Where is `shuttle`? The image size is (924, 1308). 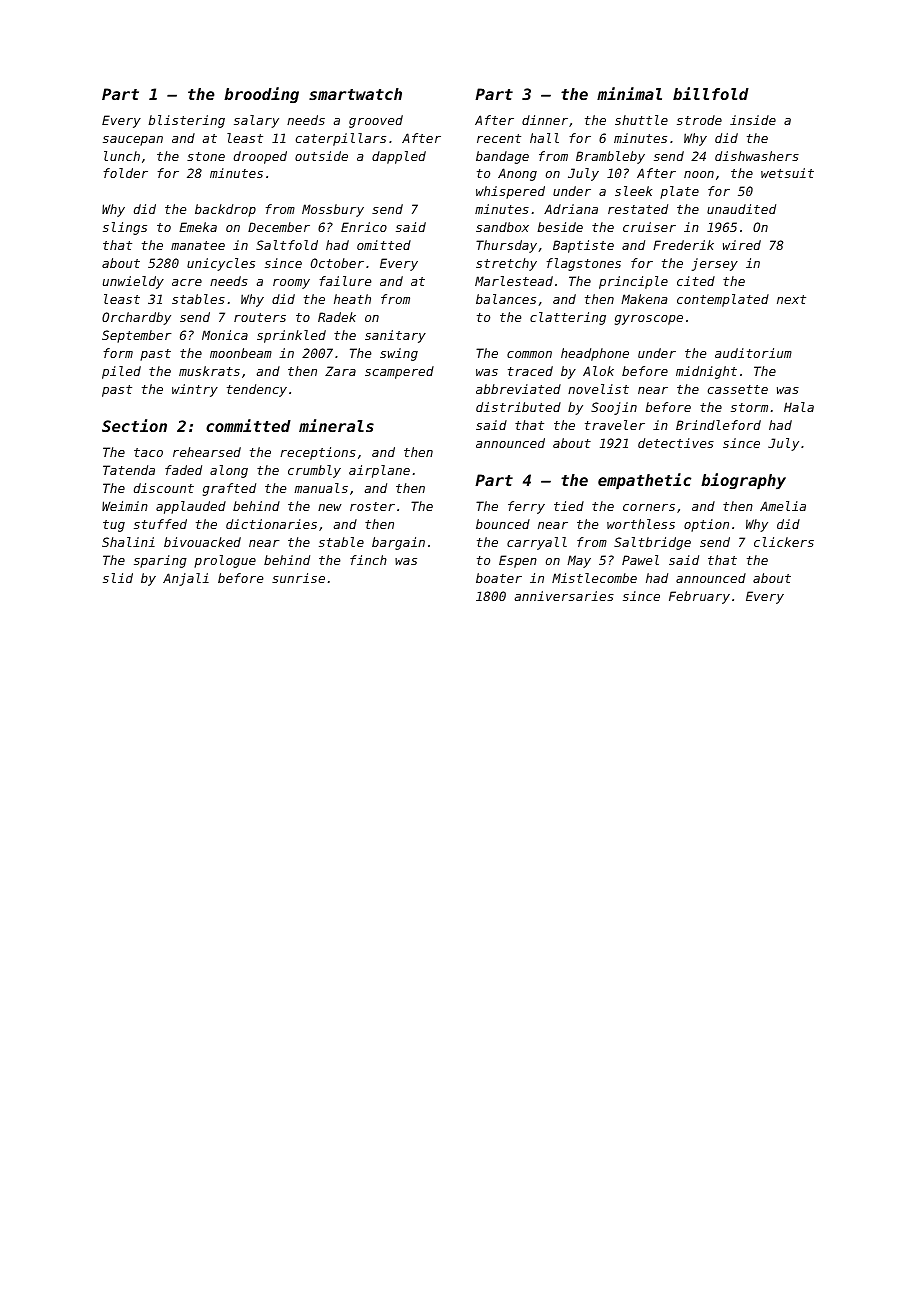
shuttle is located at coordinates (641, 120).
